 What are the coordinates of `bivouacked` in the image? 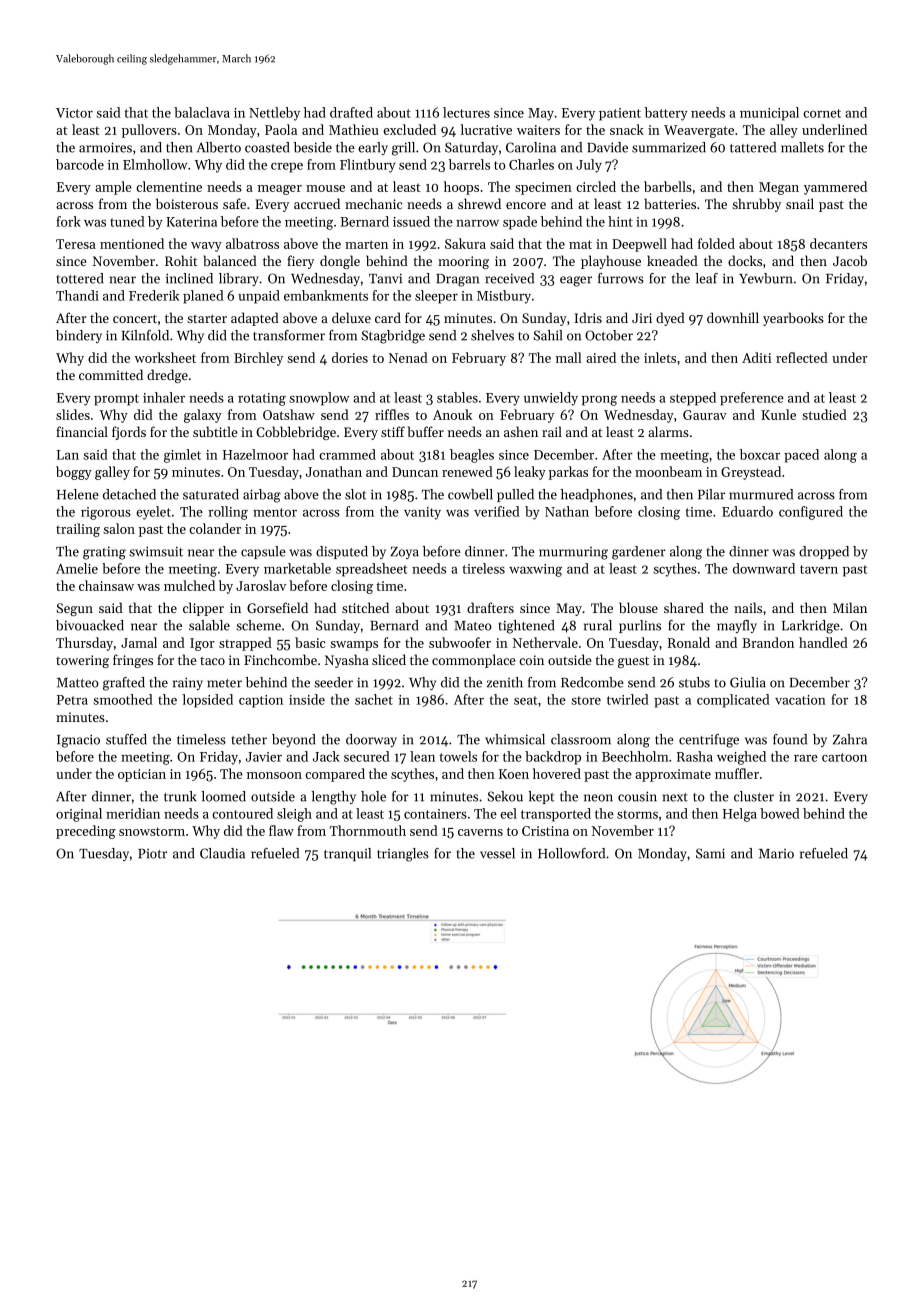 It's located at (90, 625).
